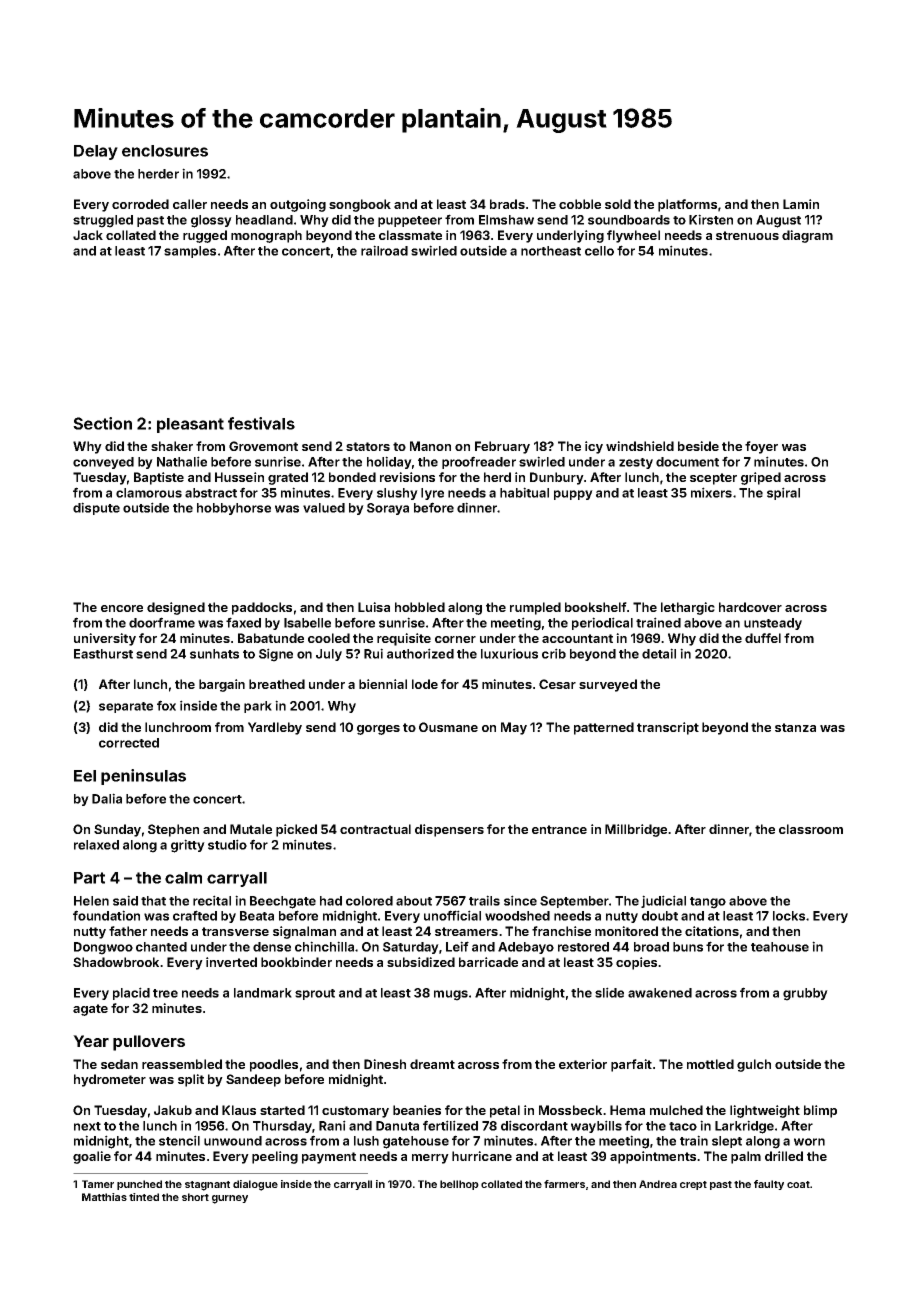  I want to click on short, so click(195, 1197).
